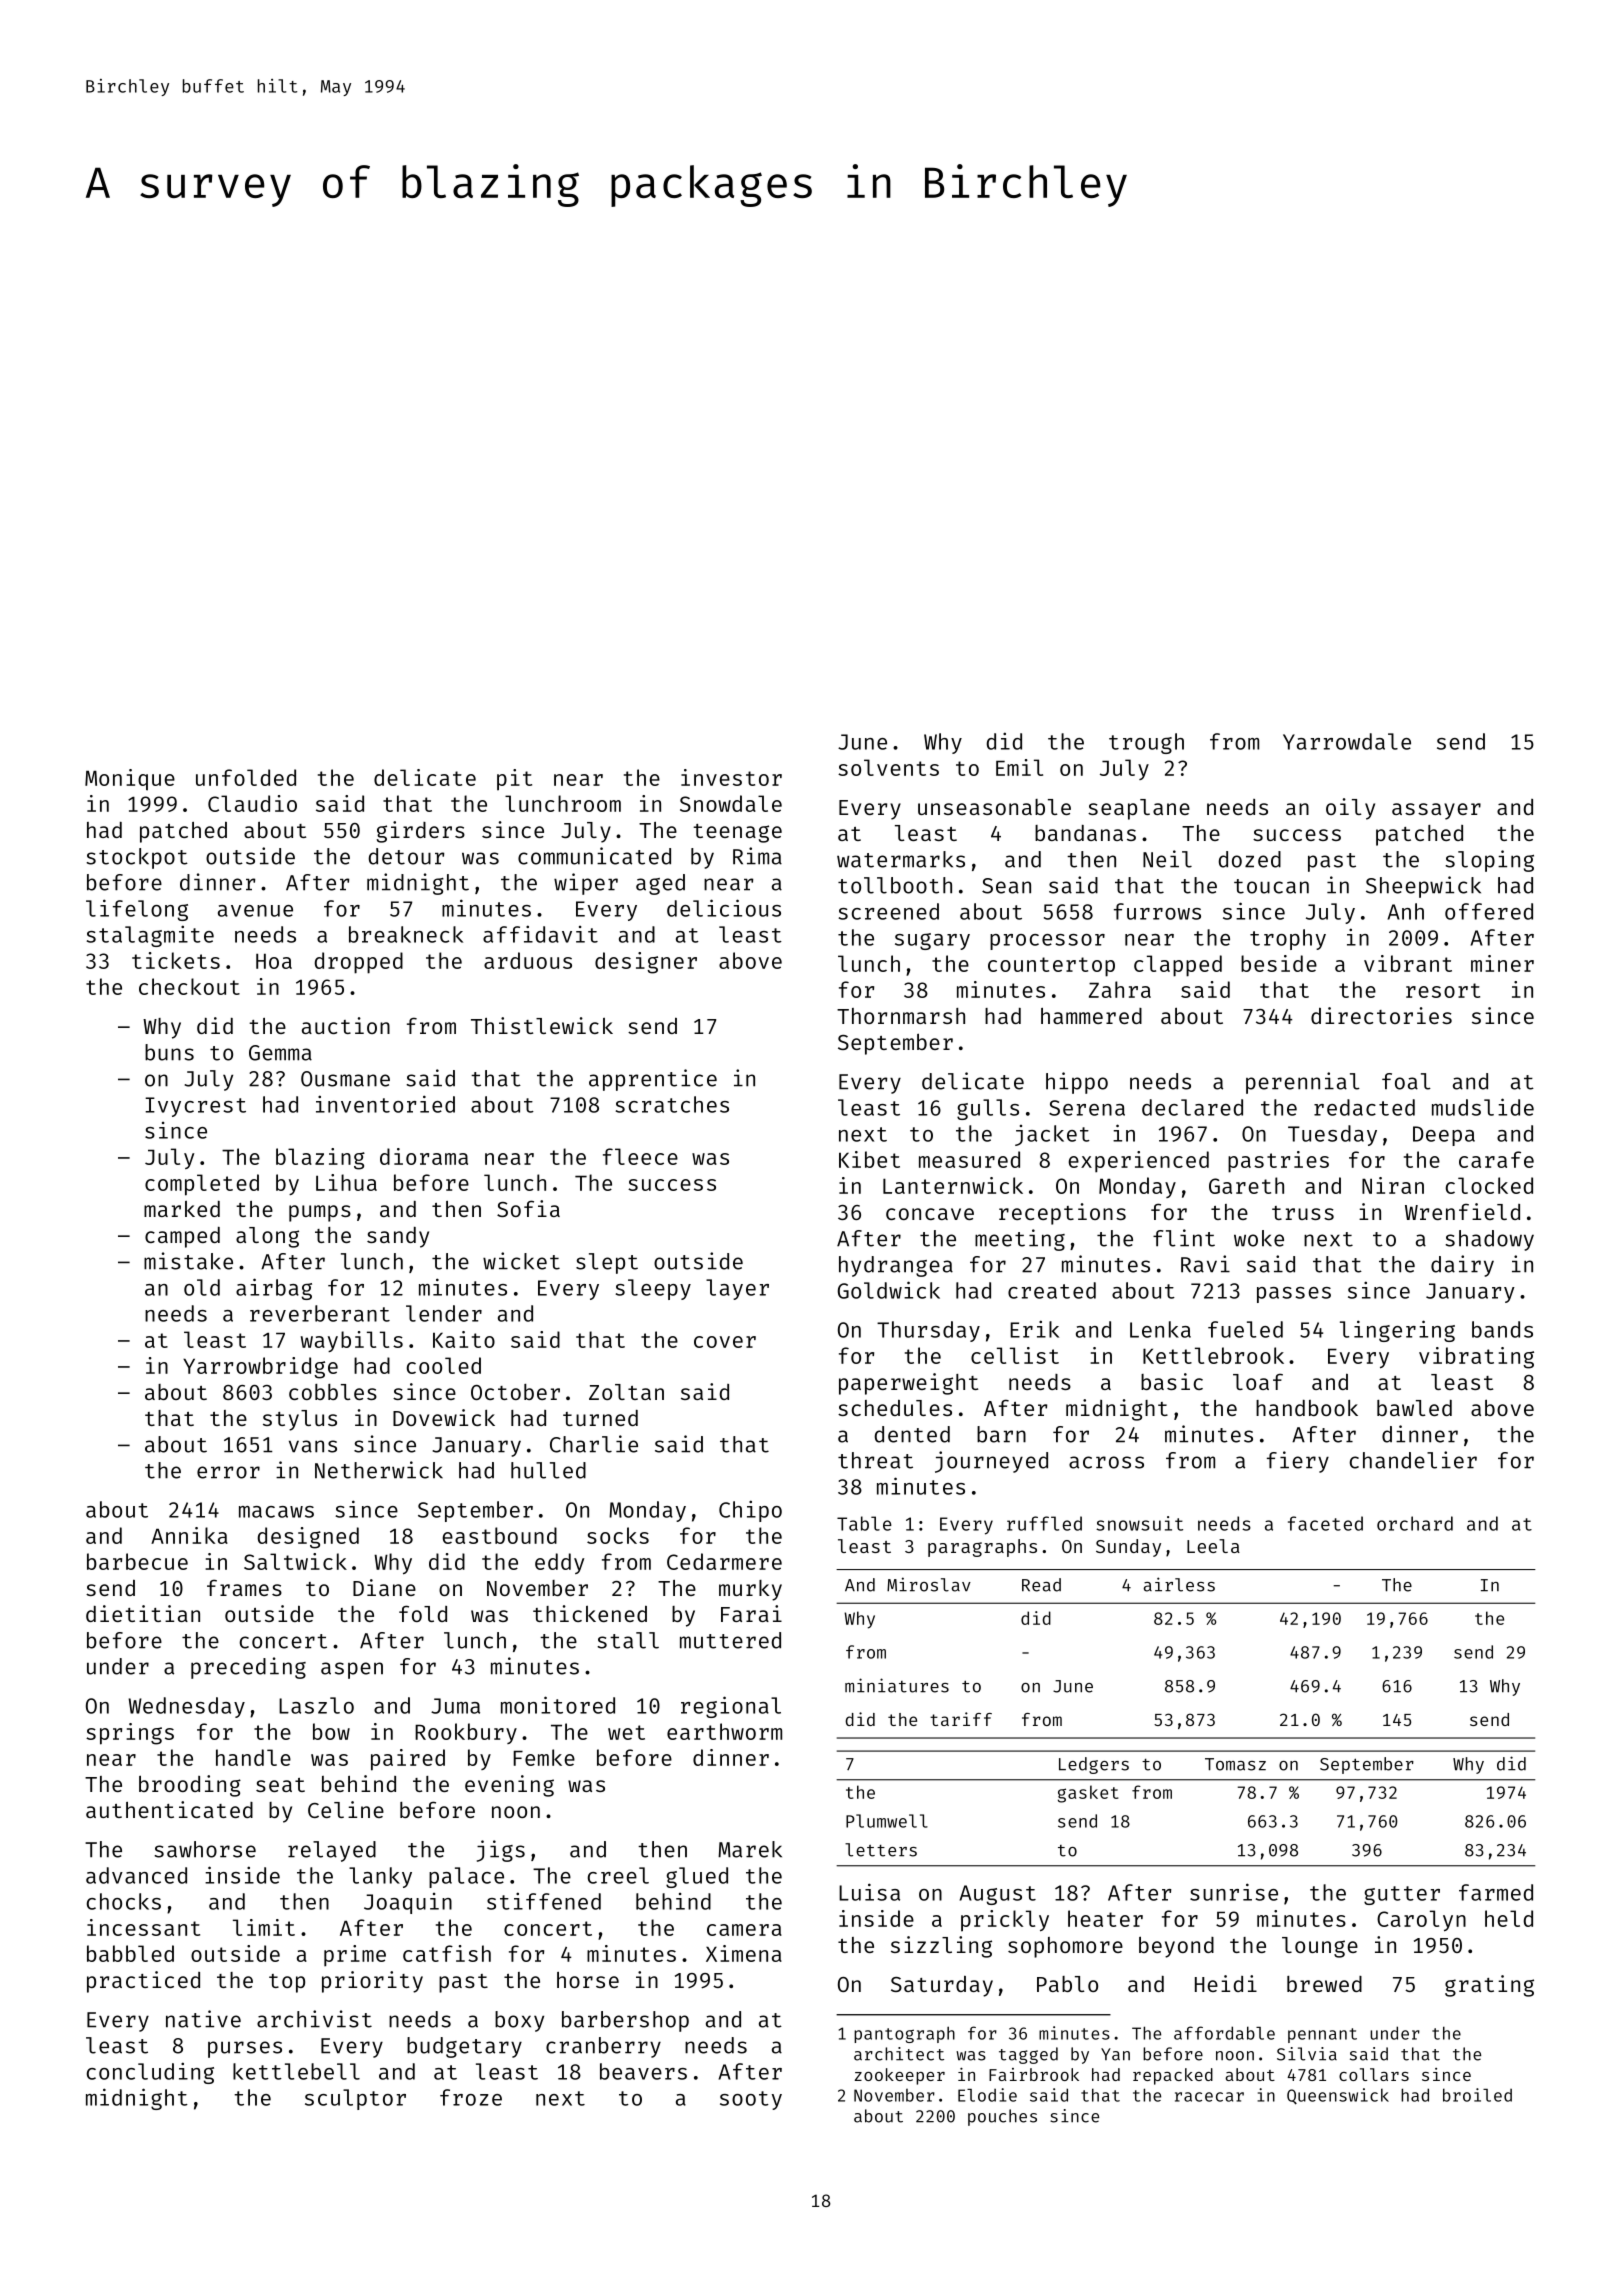 The height and width of the document is (2292, 1620). What do you see at coordinates (514, 780) in the document?
I see `pit` at bounding box center [514, 780].
